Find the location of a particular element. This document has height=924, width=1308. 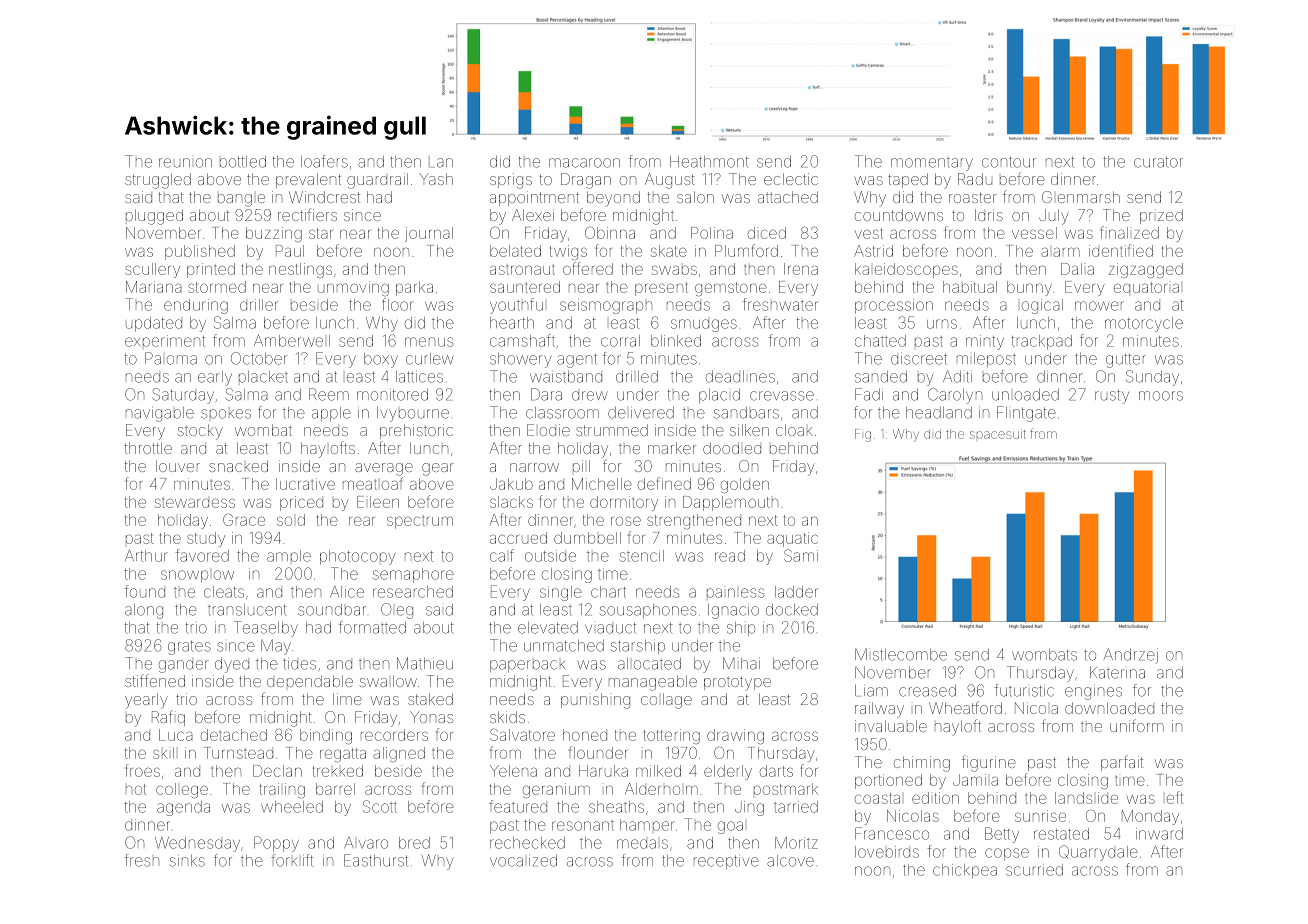

astronaut is located at coordinates (522, 269).
